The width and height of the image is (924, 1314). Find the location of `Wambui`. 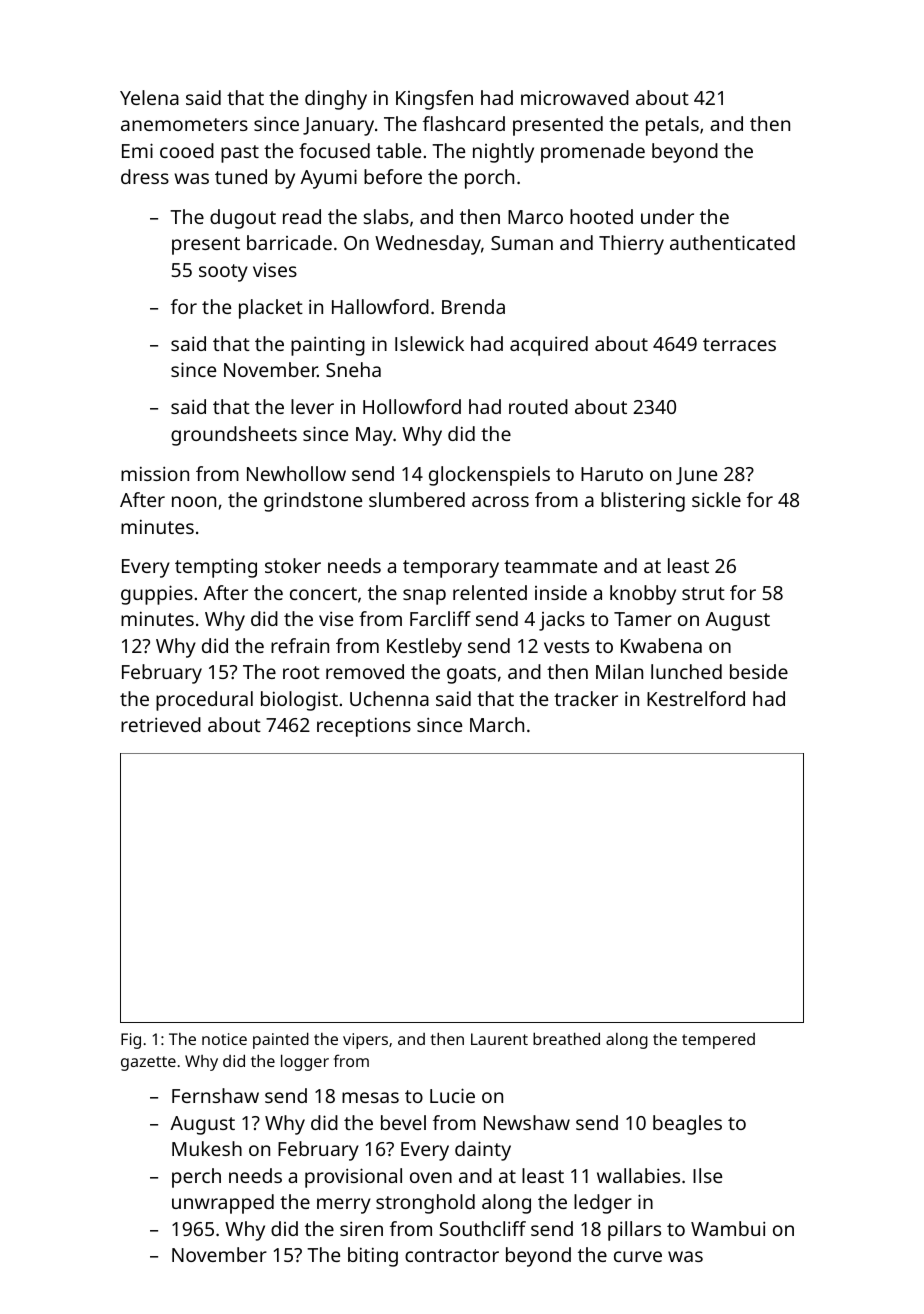

Wambui is located at coordinates (728, 1228).
